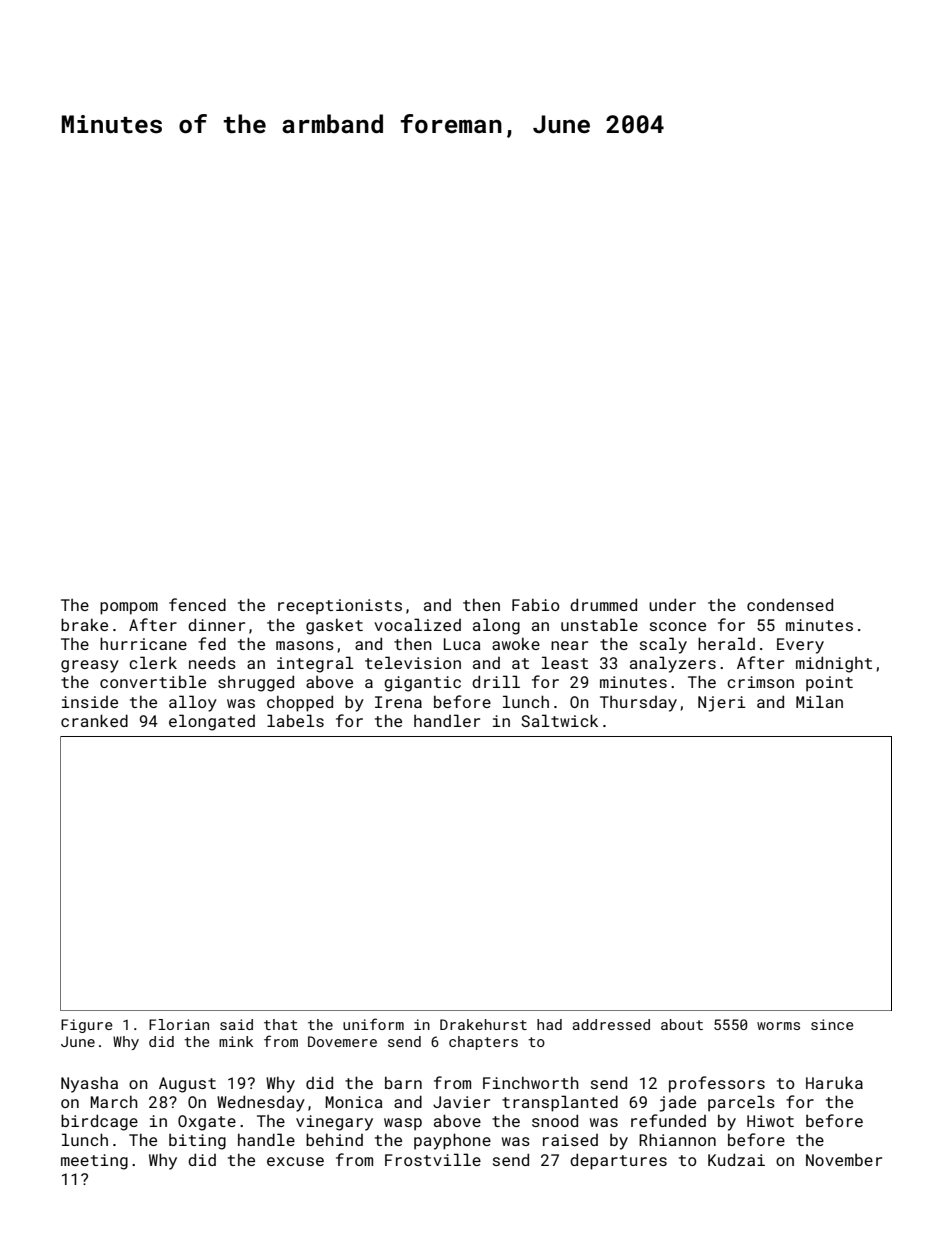 This screenshot has height=1233, width=952. I want to click on worms, so click(778, 1026).
